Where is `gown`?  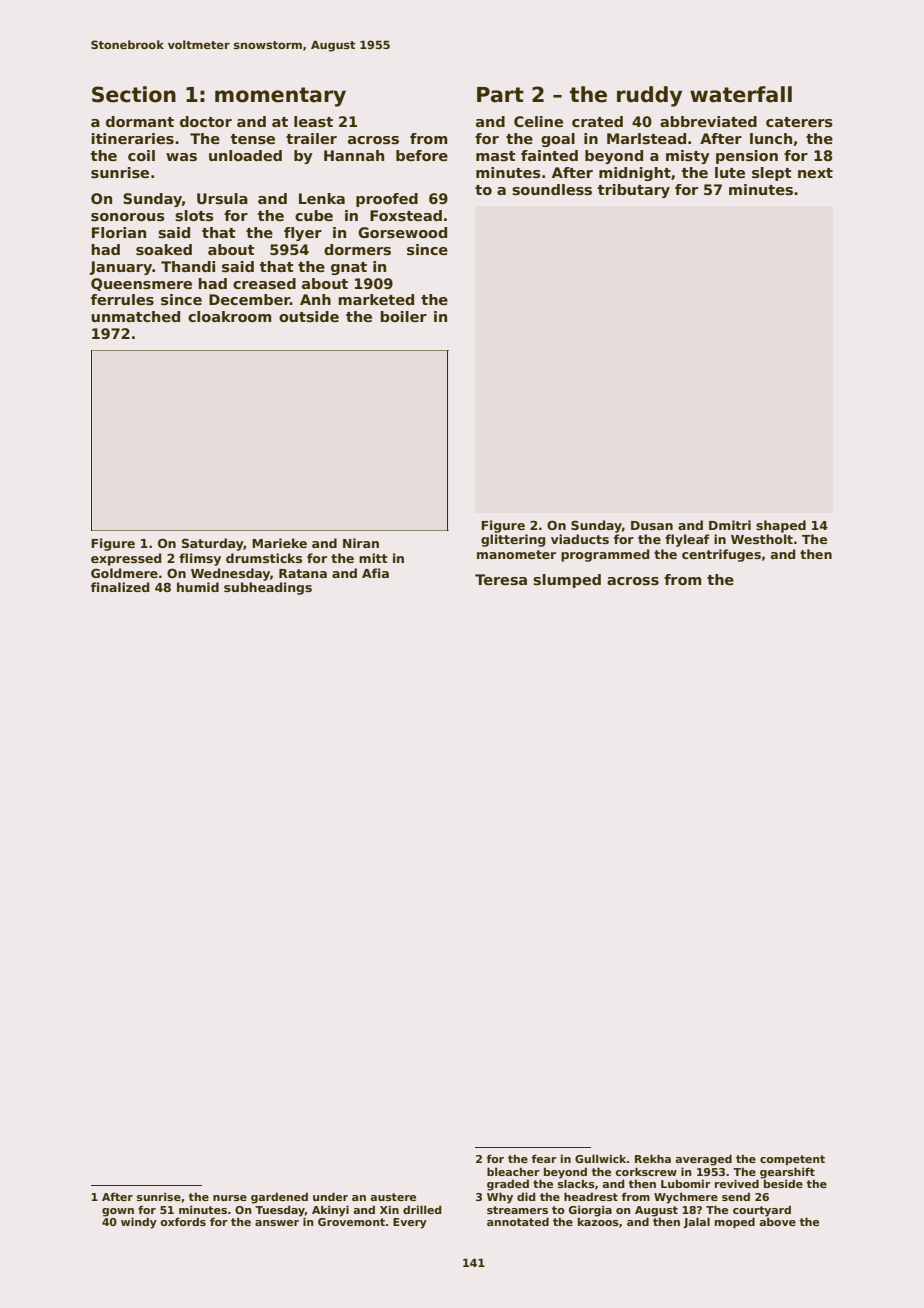
gown is located at coordinates (118, 1212).
